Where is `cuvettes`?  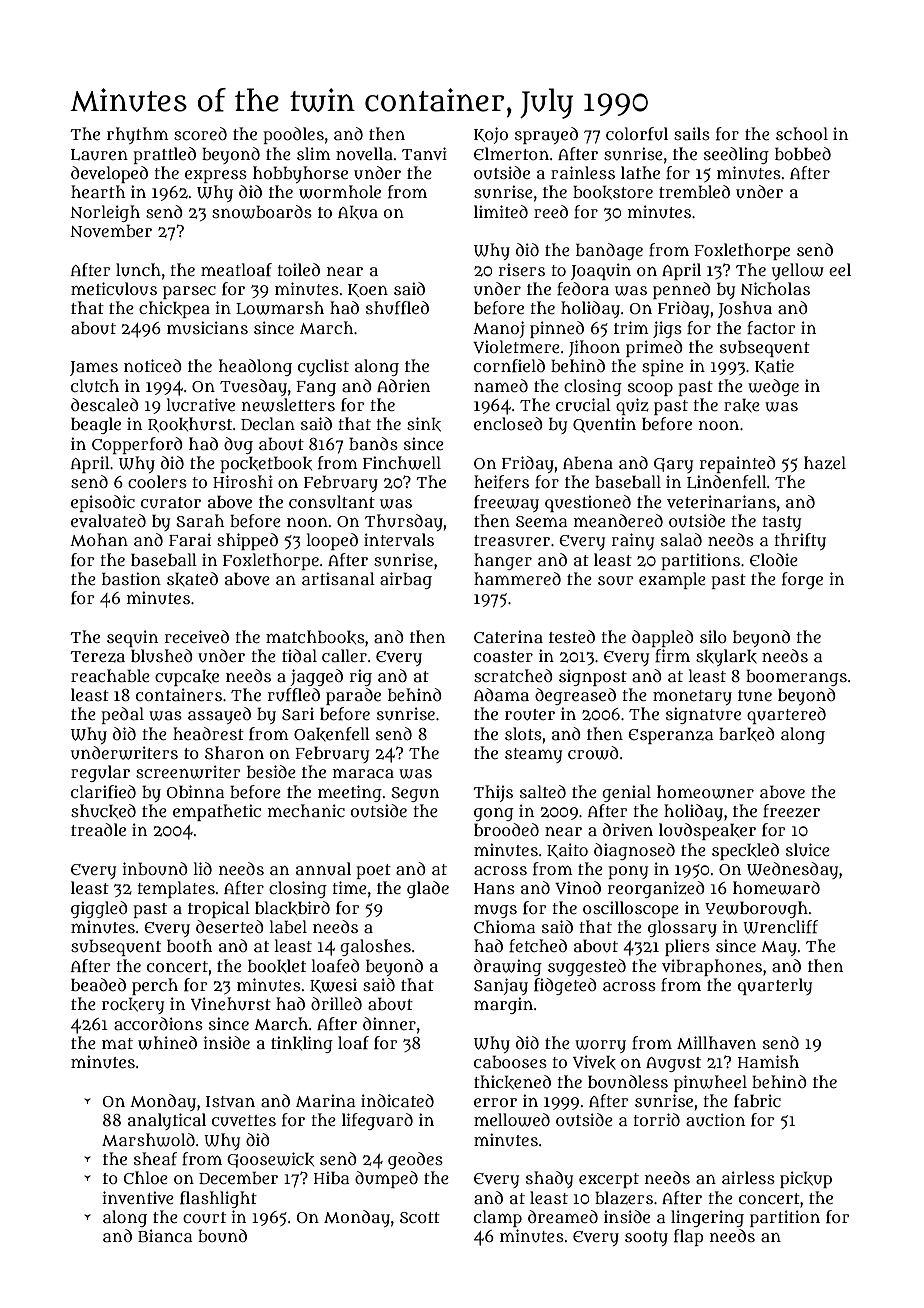
cuvettes is located at coordinates (244, 1121).
